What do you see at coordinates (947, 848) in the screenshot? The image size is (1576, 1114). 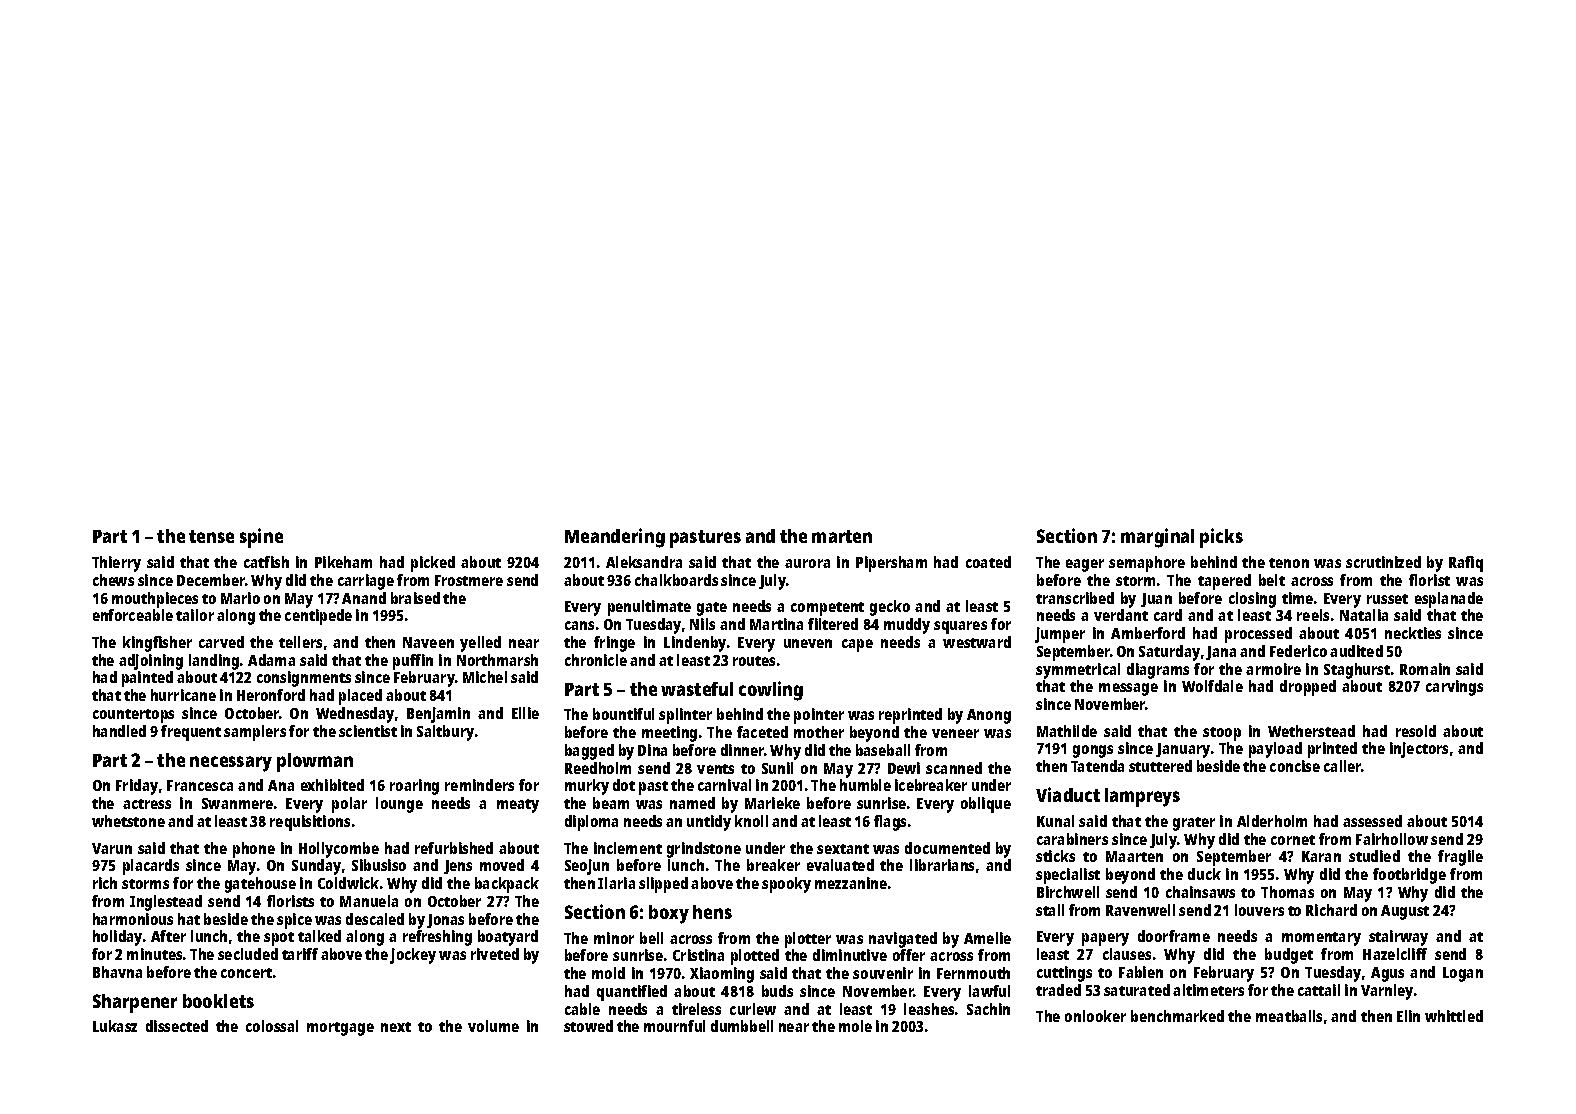 I see `documented` at bounding box center [947, 848].
